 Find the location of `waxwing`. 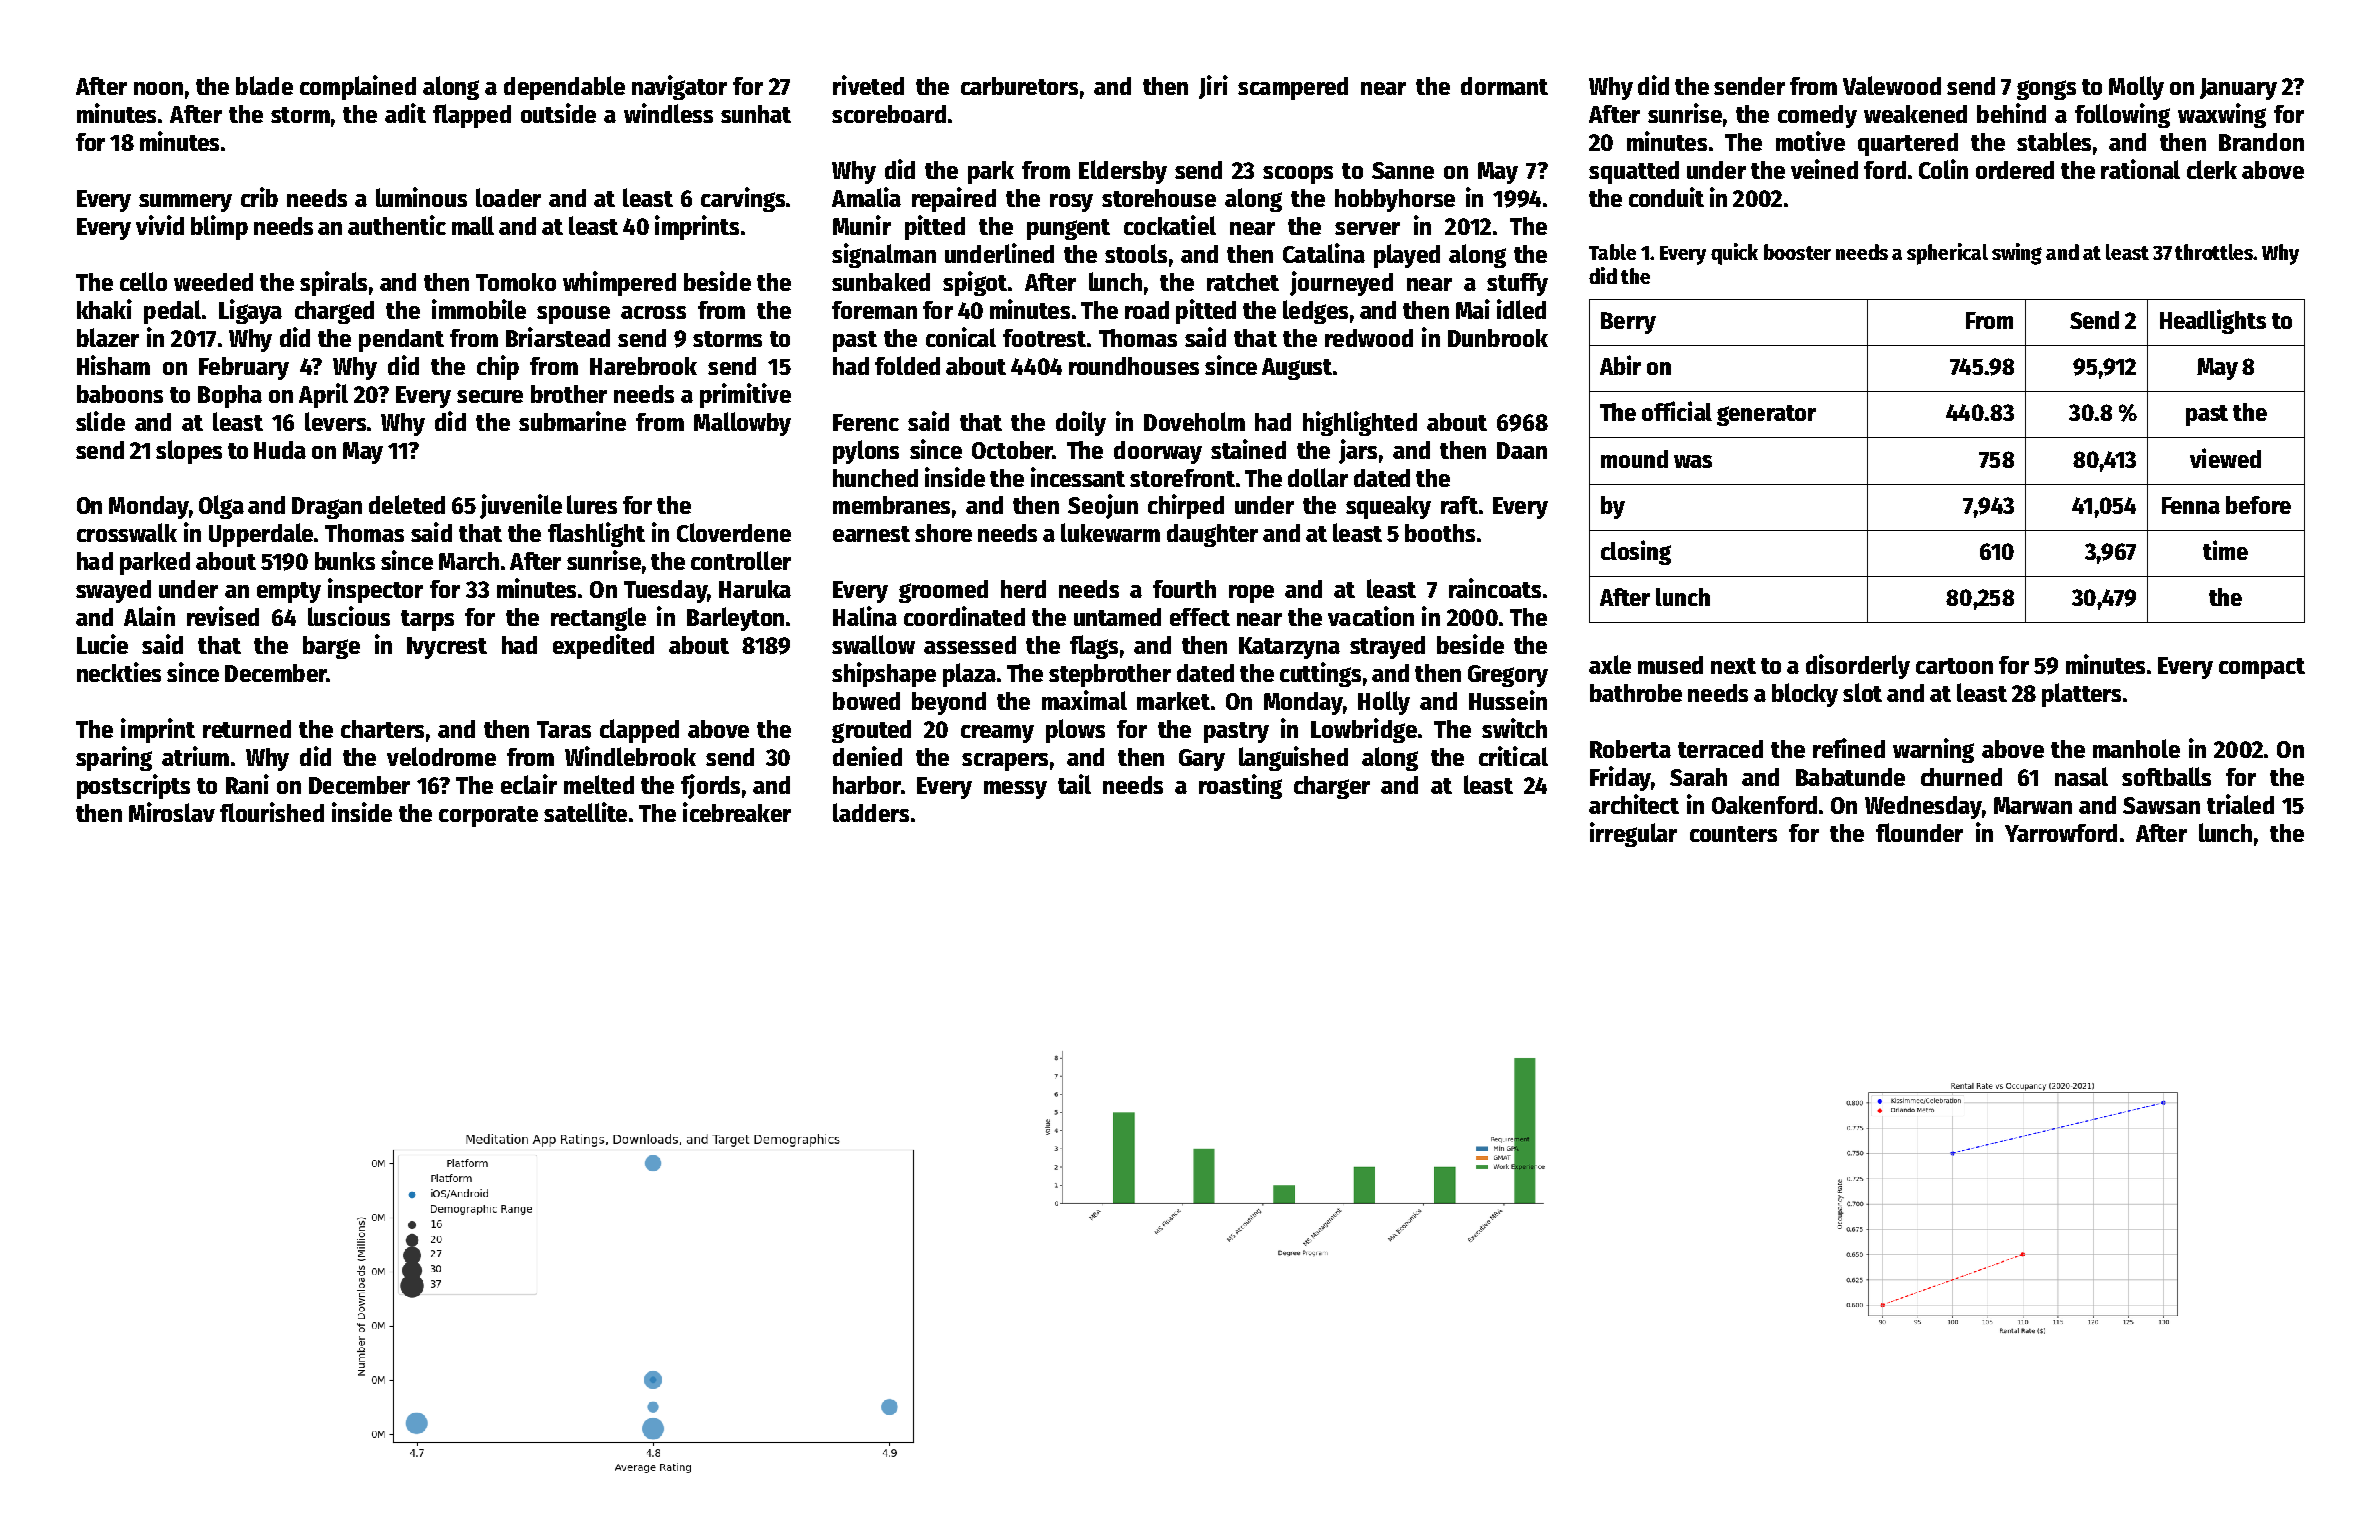

waxwing is located at coordinates (2222, 115).
